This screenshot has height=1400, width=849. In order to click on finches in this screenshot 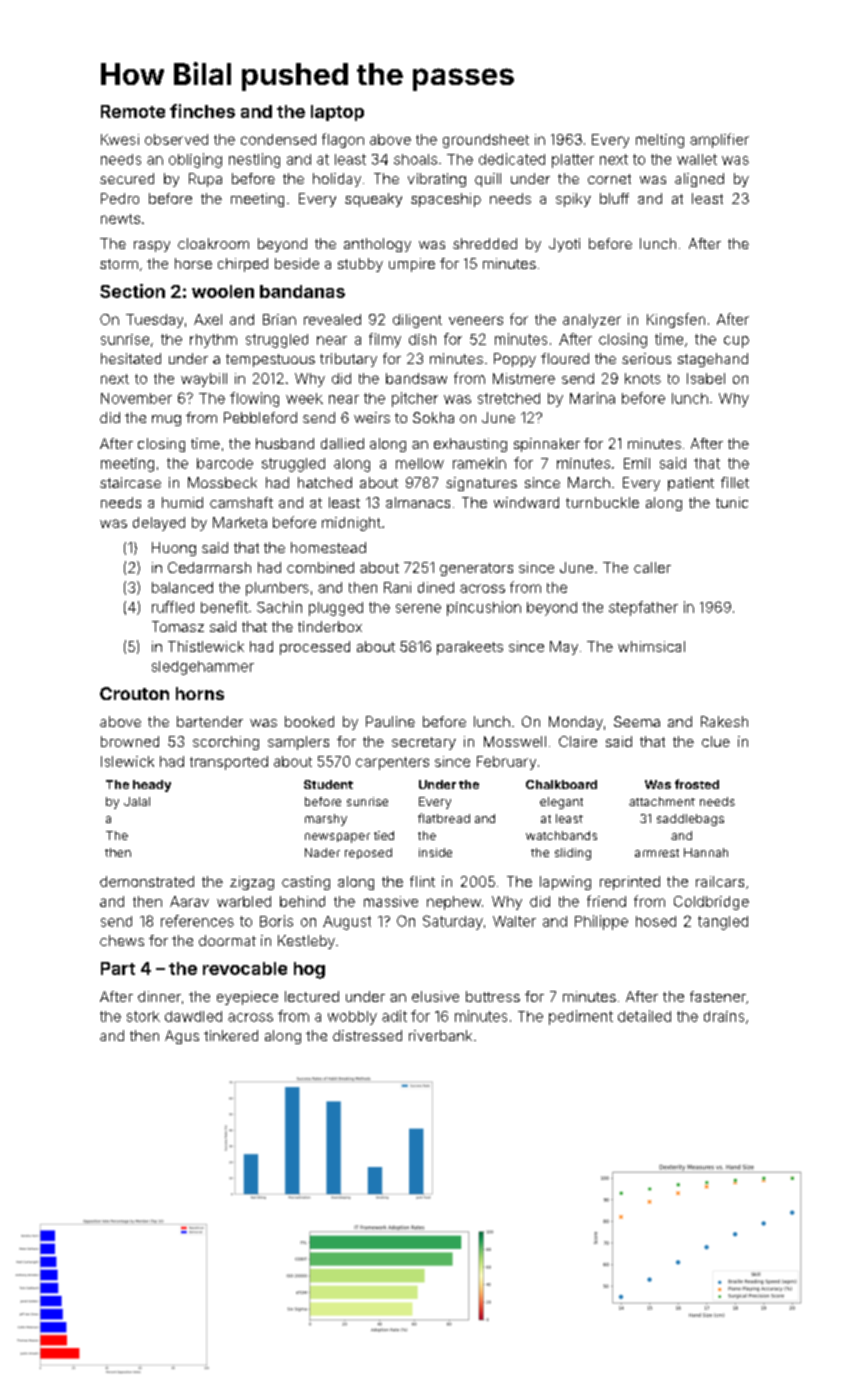, I will do `click(202, 111)`.
